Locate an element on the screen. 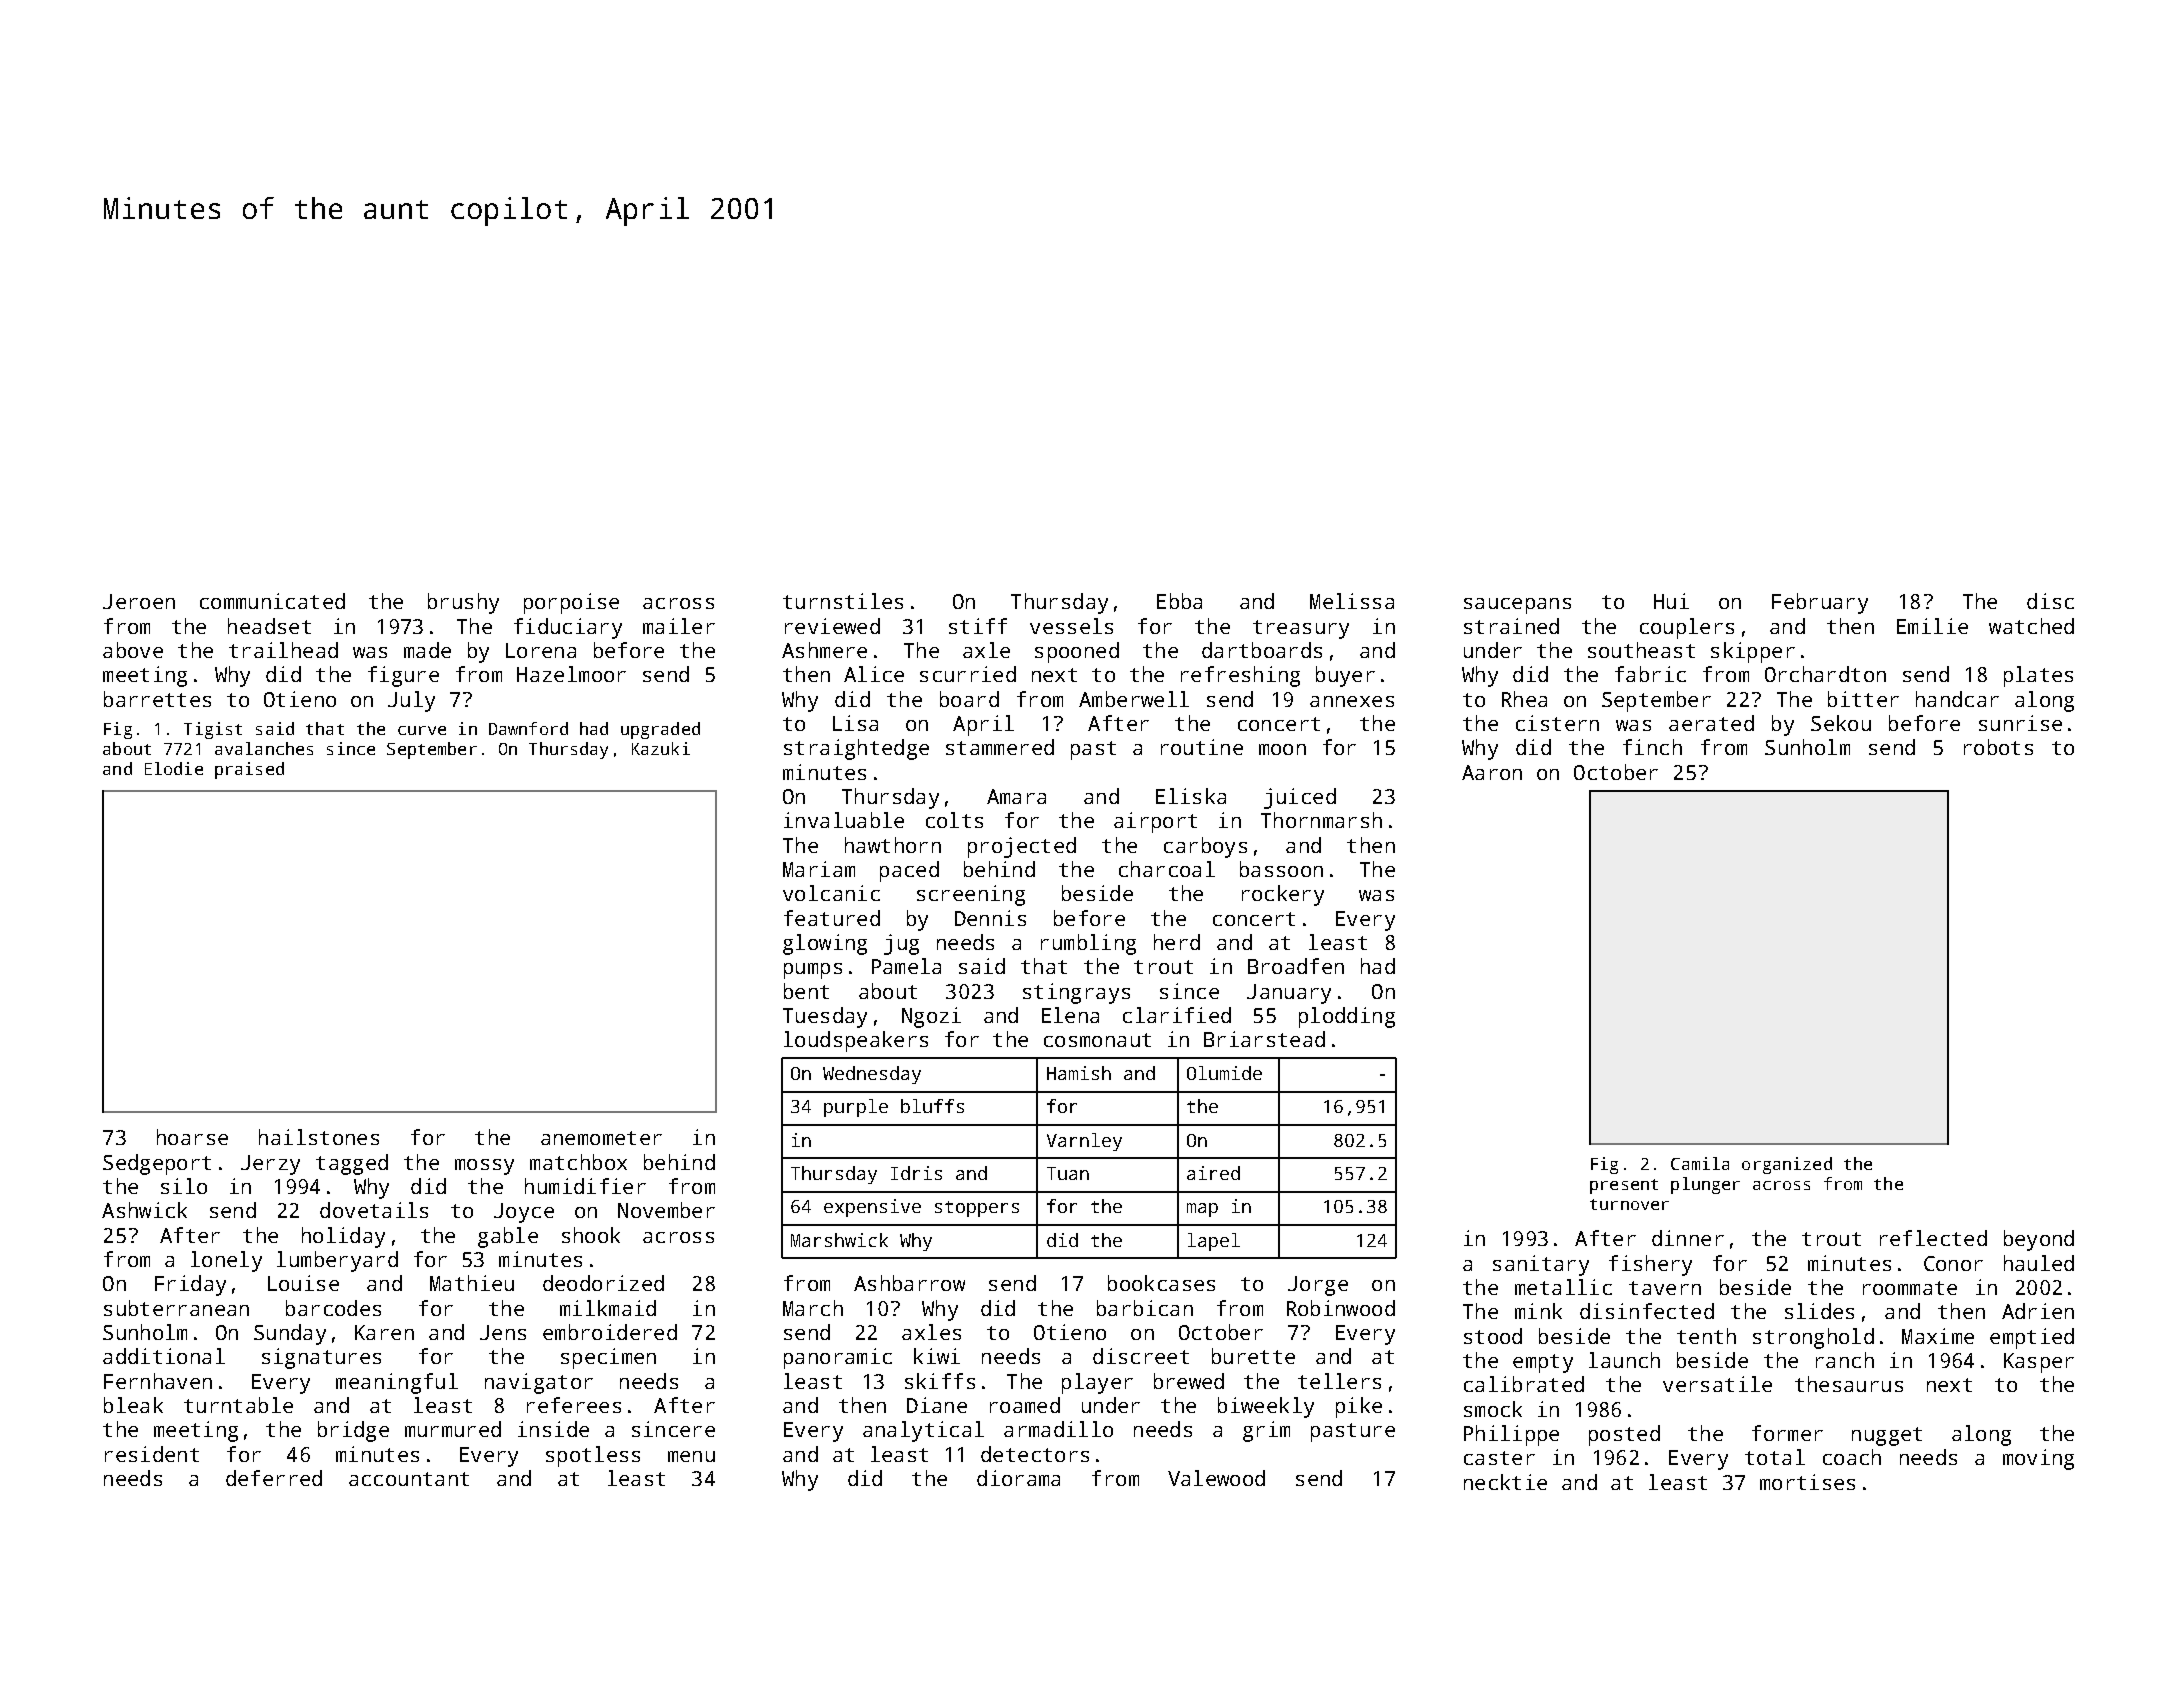  Valewood is located at coordinates (1216, 1478).
